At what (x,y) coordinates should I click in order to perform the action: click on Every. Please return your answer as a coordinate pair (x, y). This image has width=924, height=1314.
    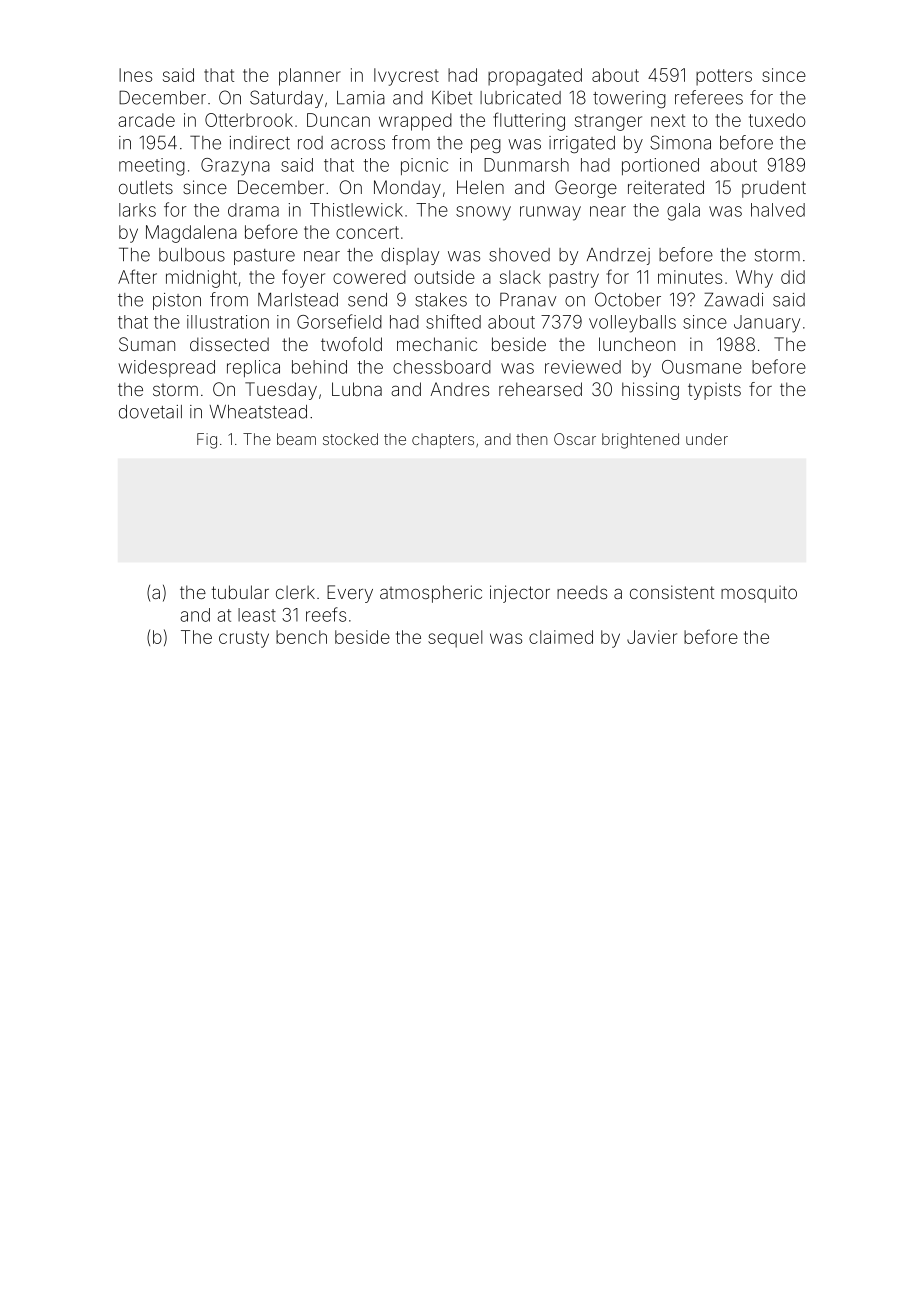
    Looking at the image, I should click on (350, 594).
